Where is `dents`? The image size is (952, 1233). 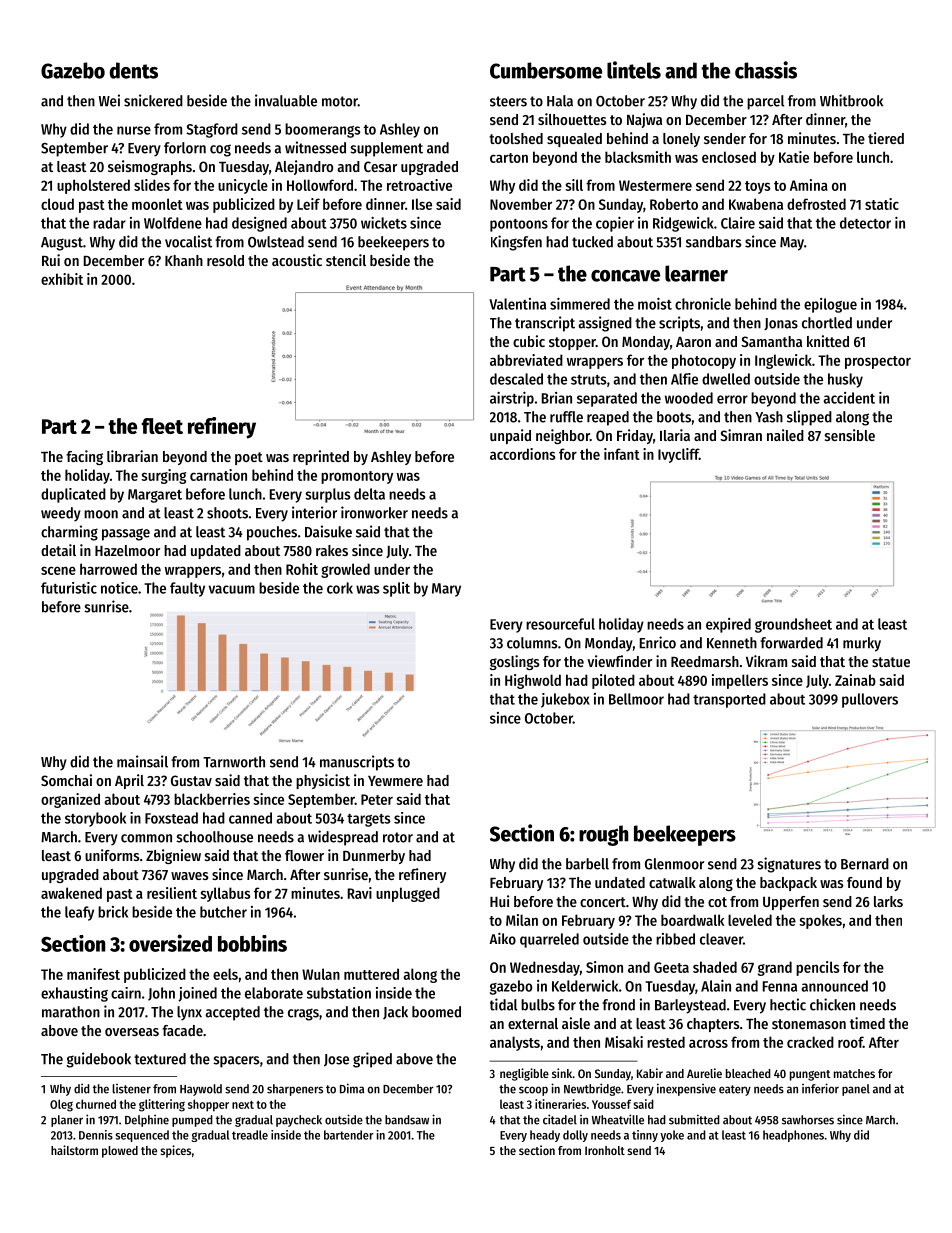
dents is located at coordinates (134, 70).
